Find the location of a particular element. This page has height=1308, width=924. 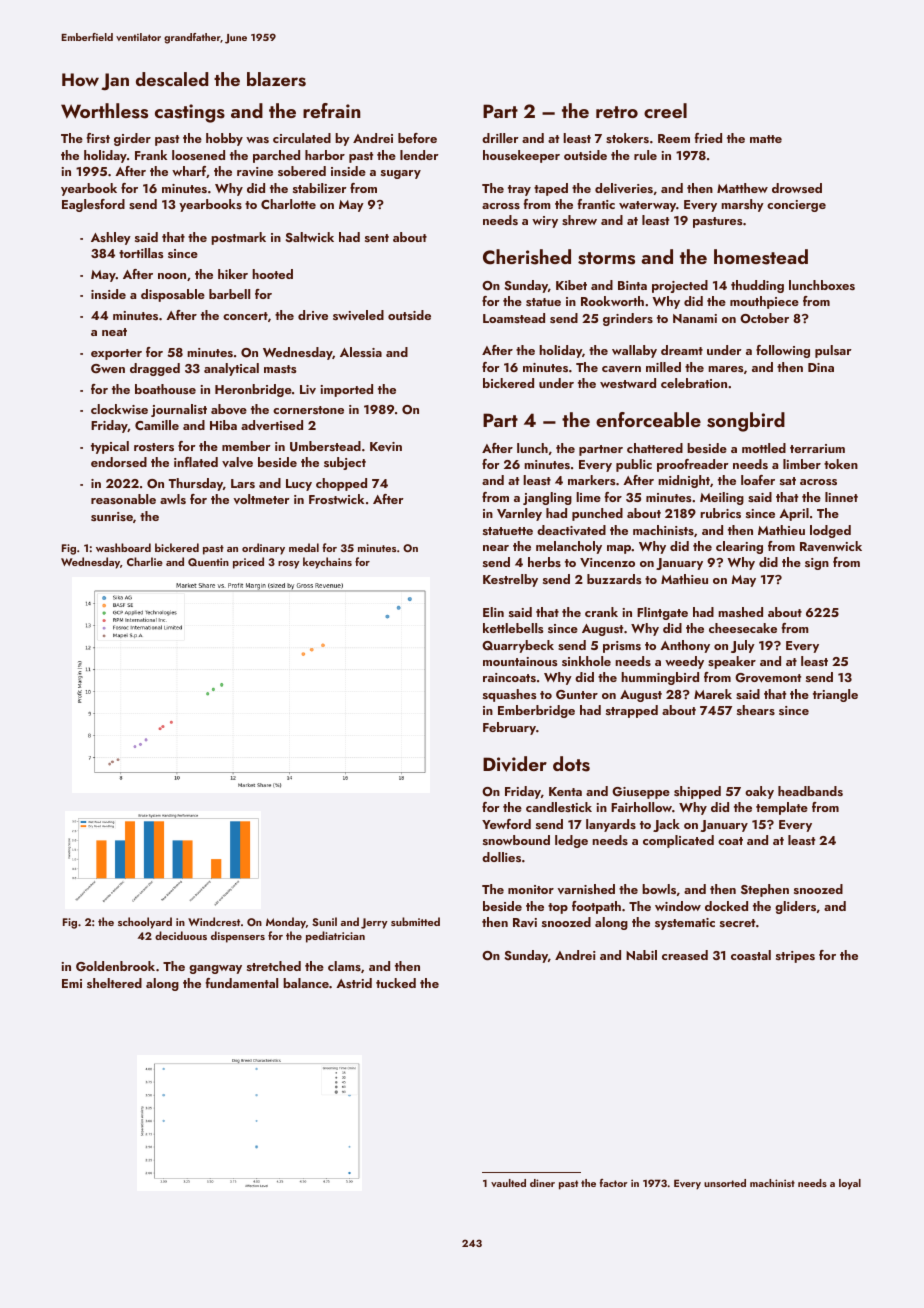

gliders is located at coordinates (795, 907).
